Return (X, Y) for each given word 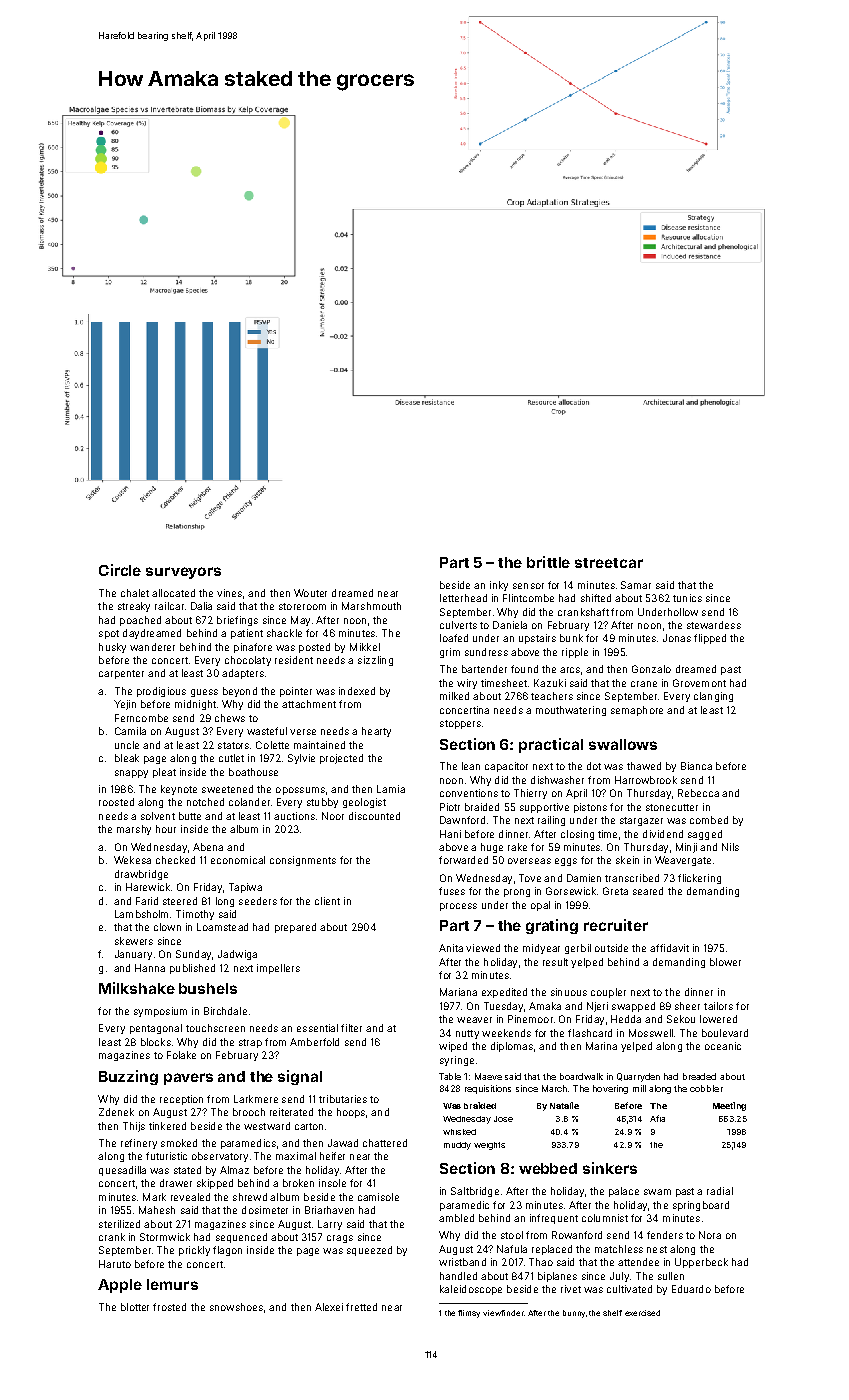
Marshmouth (371, 606)
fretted (361, 1307)
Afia (657, 1118)
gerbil (578, 949)
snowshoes (236, 1307)
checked (175, 860)
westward (267, 1126)
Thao (541, 1262)
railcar (169, 606)
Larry (330, 1225)
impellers (278, 969)
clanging (713, 697)
